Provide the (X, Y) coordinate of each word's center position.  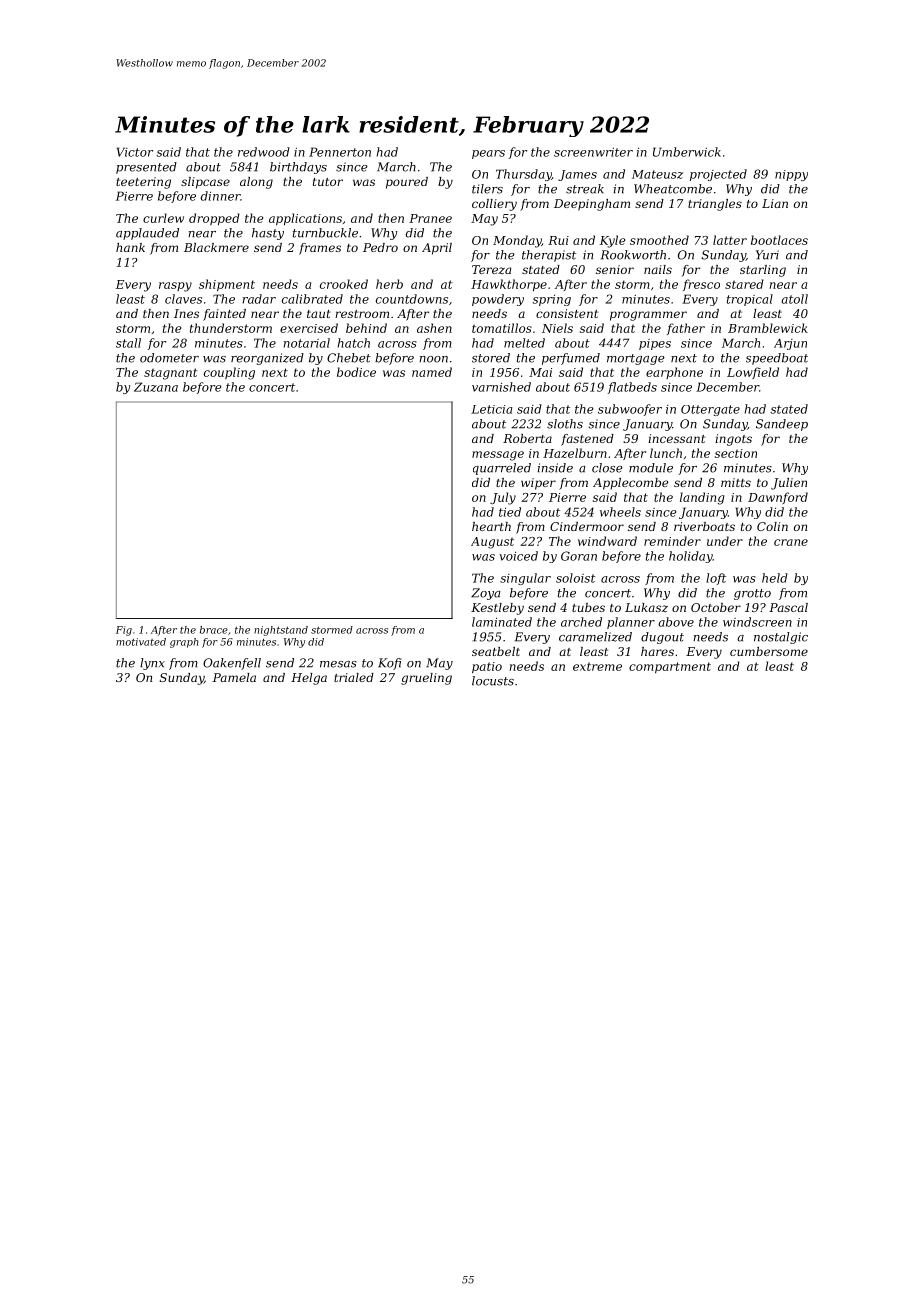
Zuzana (156, 387)
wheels (620, 512)
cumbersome (769, 651)
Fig (124, 631)
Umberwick (687, 152)
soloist (575, 578)
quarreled (502, 469)
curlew (163, 218)
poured (407, 183)
